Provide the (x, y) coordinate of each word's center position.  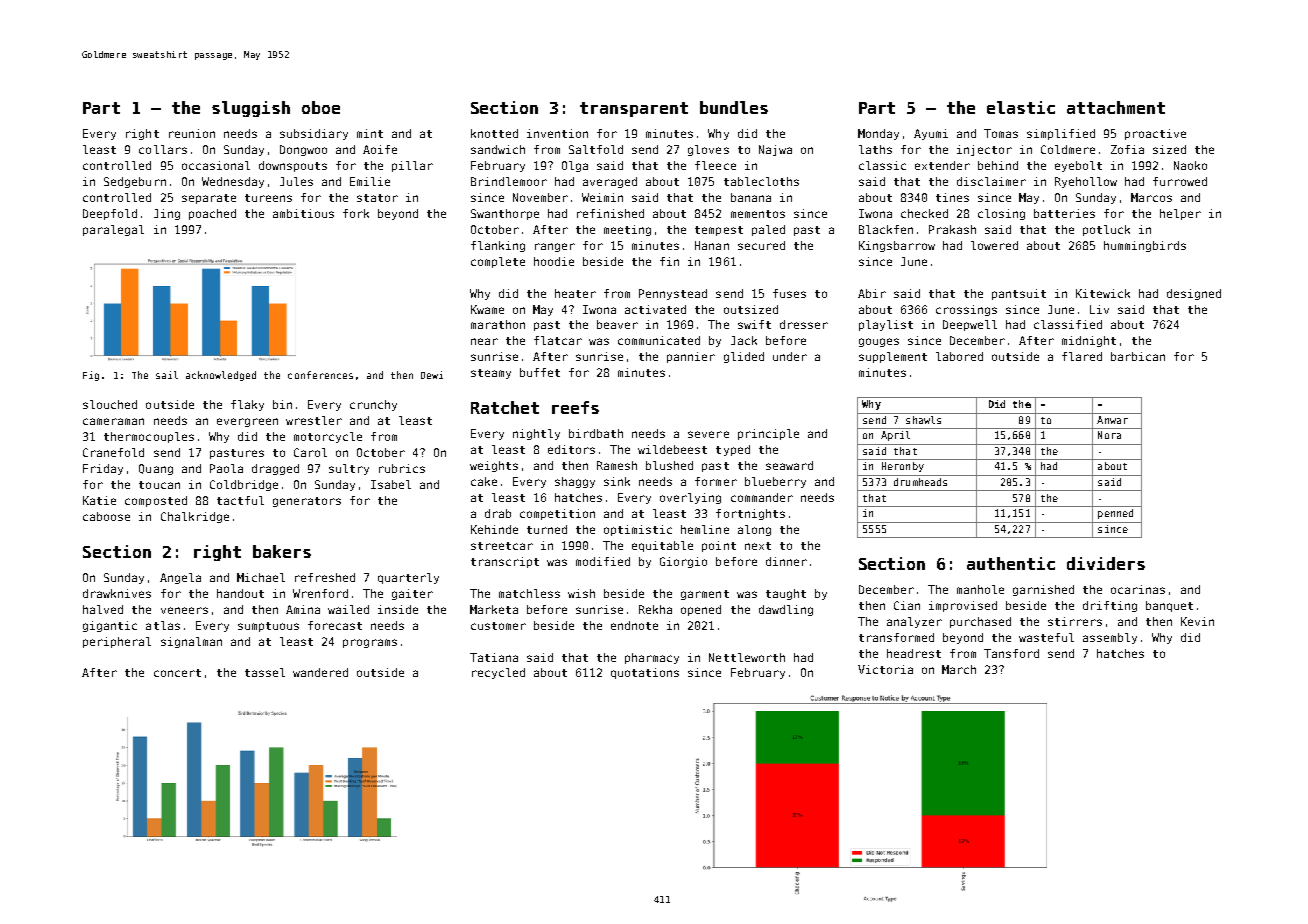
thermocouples (149, 437)
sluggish (251, 109)
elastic (1021, 107)
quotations (645, 673)
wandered (320, 672)
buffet (540, 372)
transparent (634, 109)
